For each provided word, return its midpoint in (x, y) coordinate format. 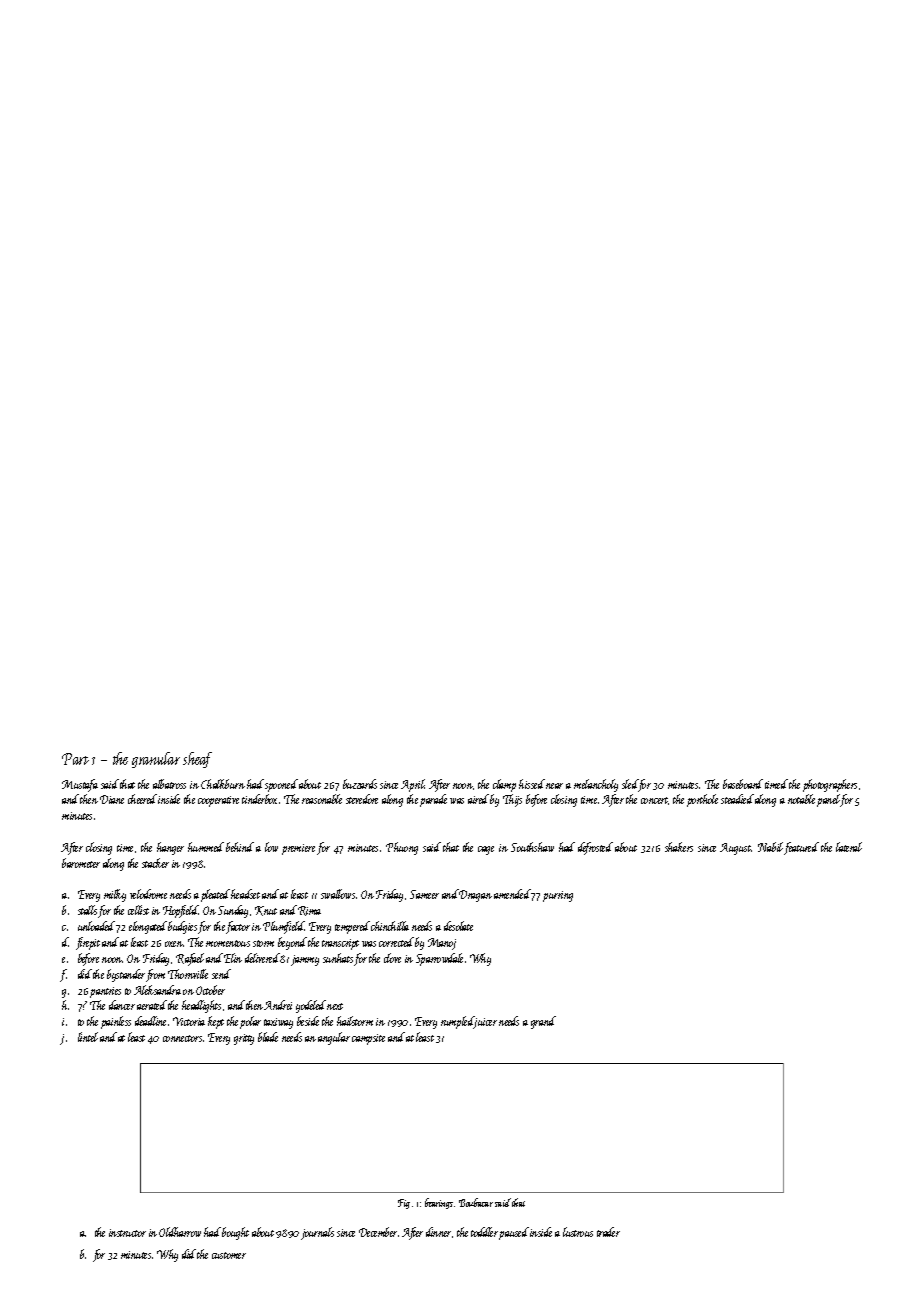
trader (608, 1232)
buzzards (360, 784)
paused (514, 1233)
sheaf (197, 760)
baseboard (743, 784)
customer (229, 1255)
